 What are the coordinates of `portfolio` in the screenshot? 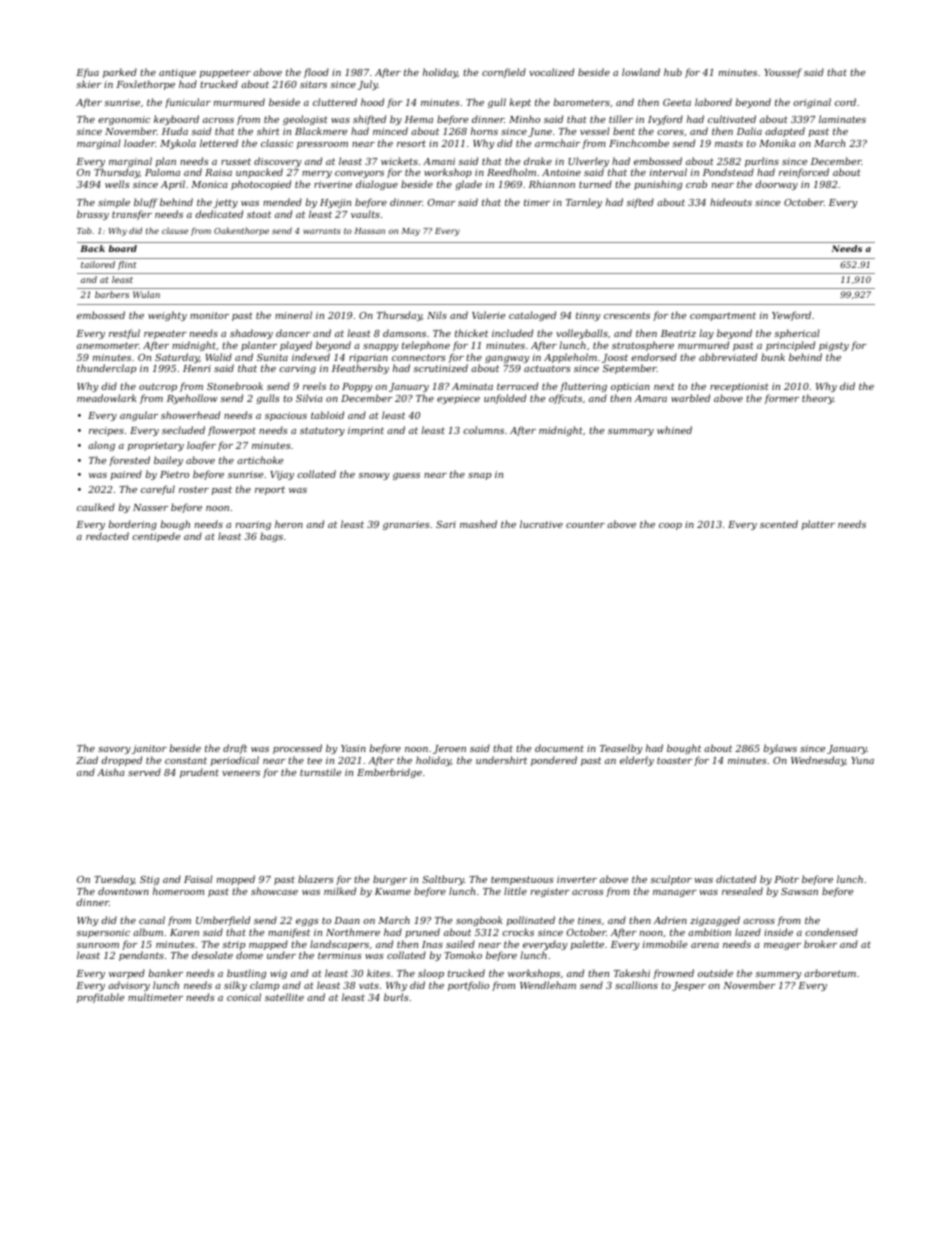 It's located at (468, 986).
